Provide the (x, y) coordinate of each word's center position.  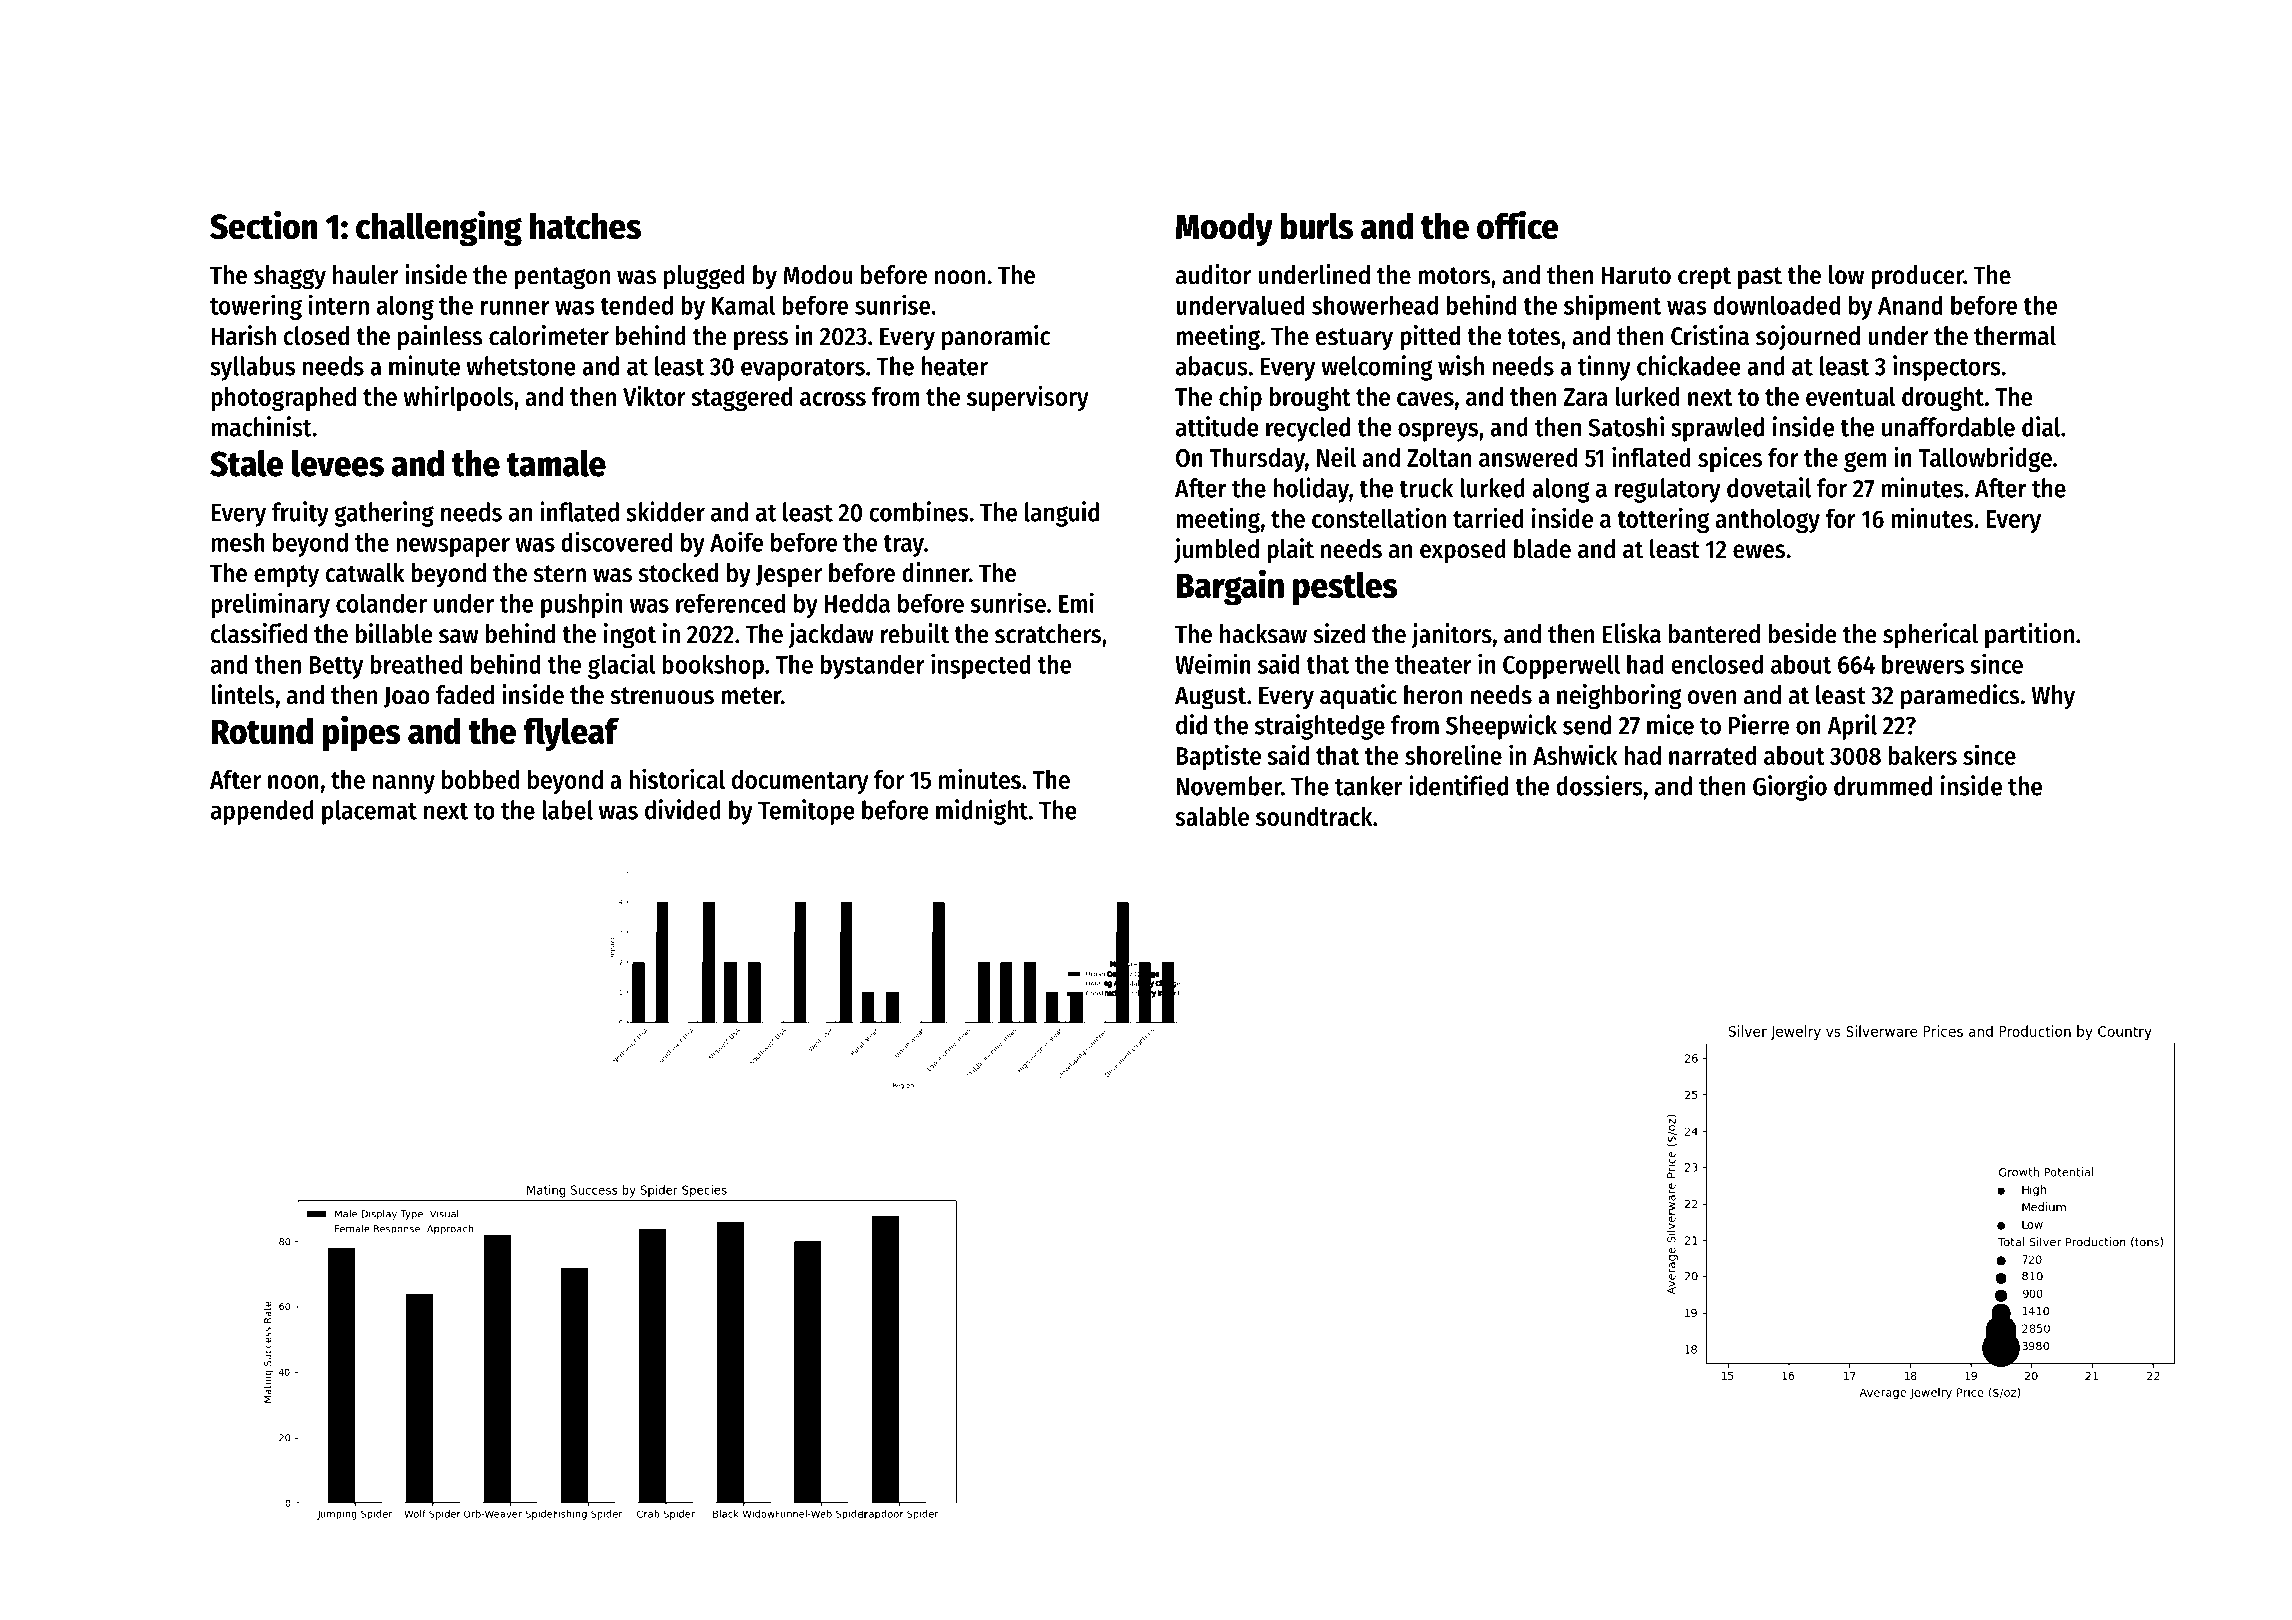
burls (1317, 226)
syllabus (252, 368)
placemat (369, 812)
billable (394, 633)
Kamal (743, 305)
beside (1803, 633)
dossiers (1599, 785)
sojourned (1808, 338)
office (1518, 225)
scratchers (1048, 634)
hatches (585, 226)
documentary (800, 782)
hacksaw (1263, 634)
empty (286, 576)
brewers (1923, 664)
